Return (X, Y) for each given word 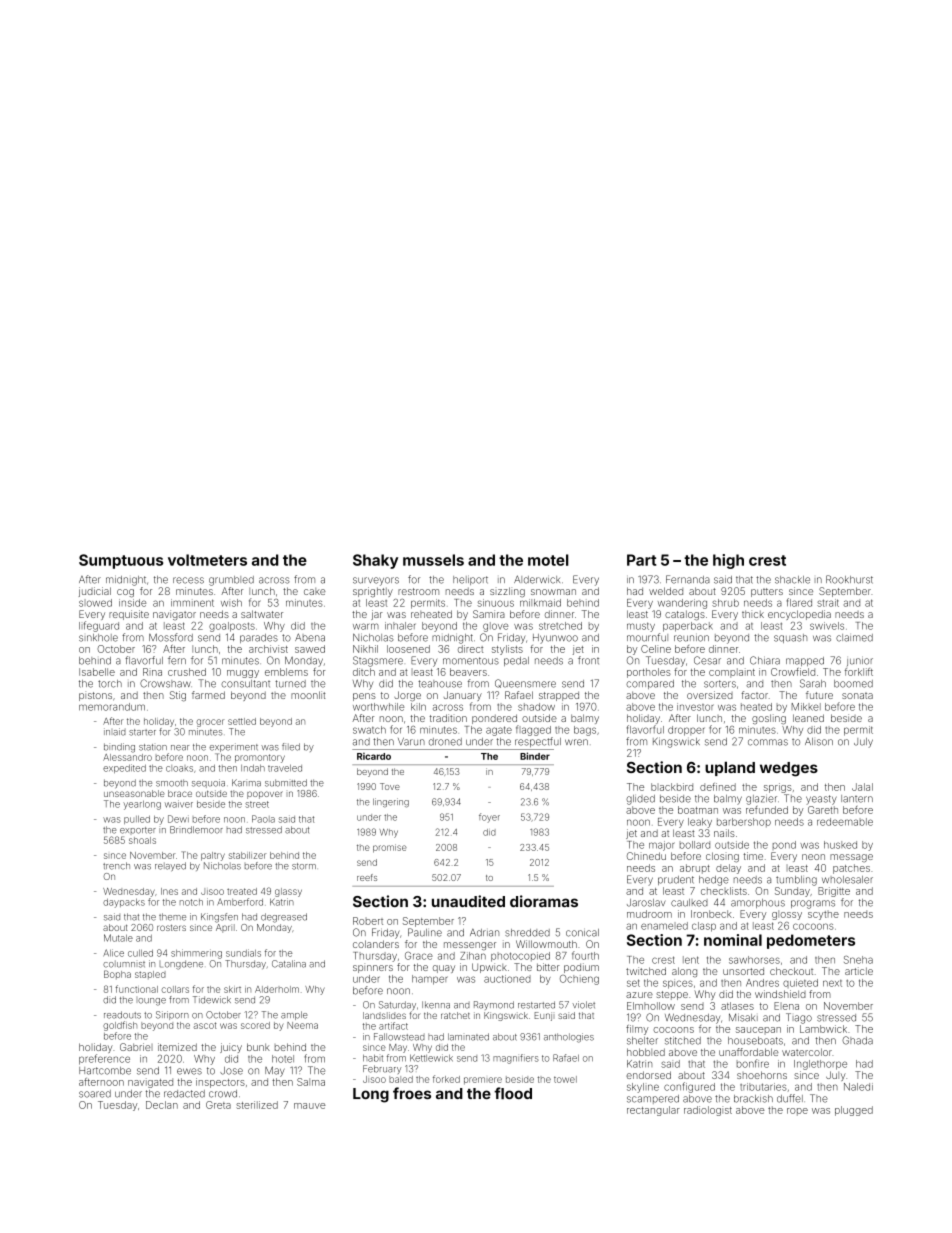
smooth (172, 783)
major (662, 846)
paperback (688, 627)
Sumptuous (121, 561)
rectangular (653, 1111)
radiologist (708, 1111)
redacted (184, 1094)
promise (390, 848)
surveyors (376, 581)
